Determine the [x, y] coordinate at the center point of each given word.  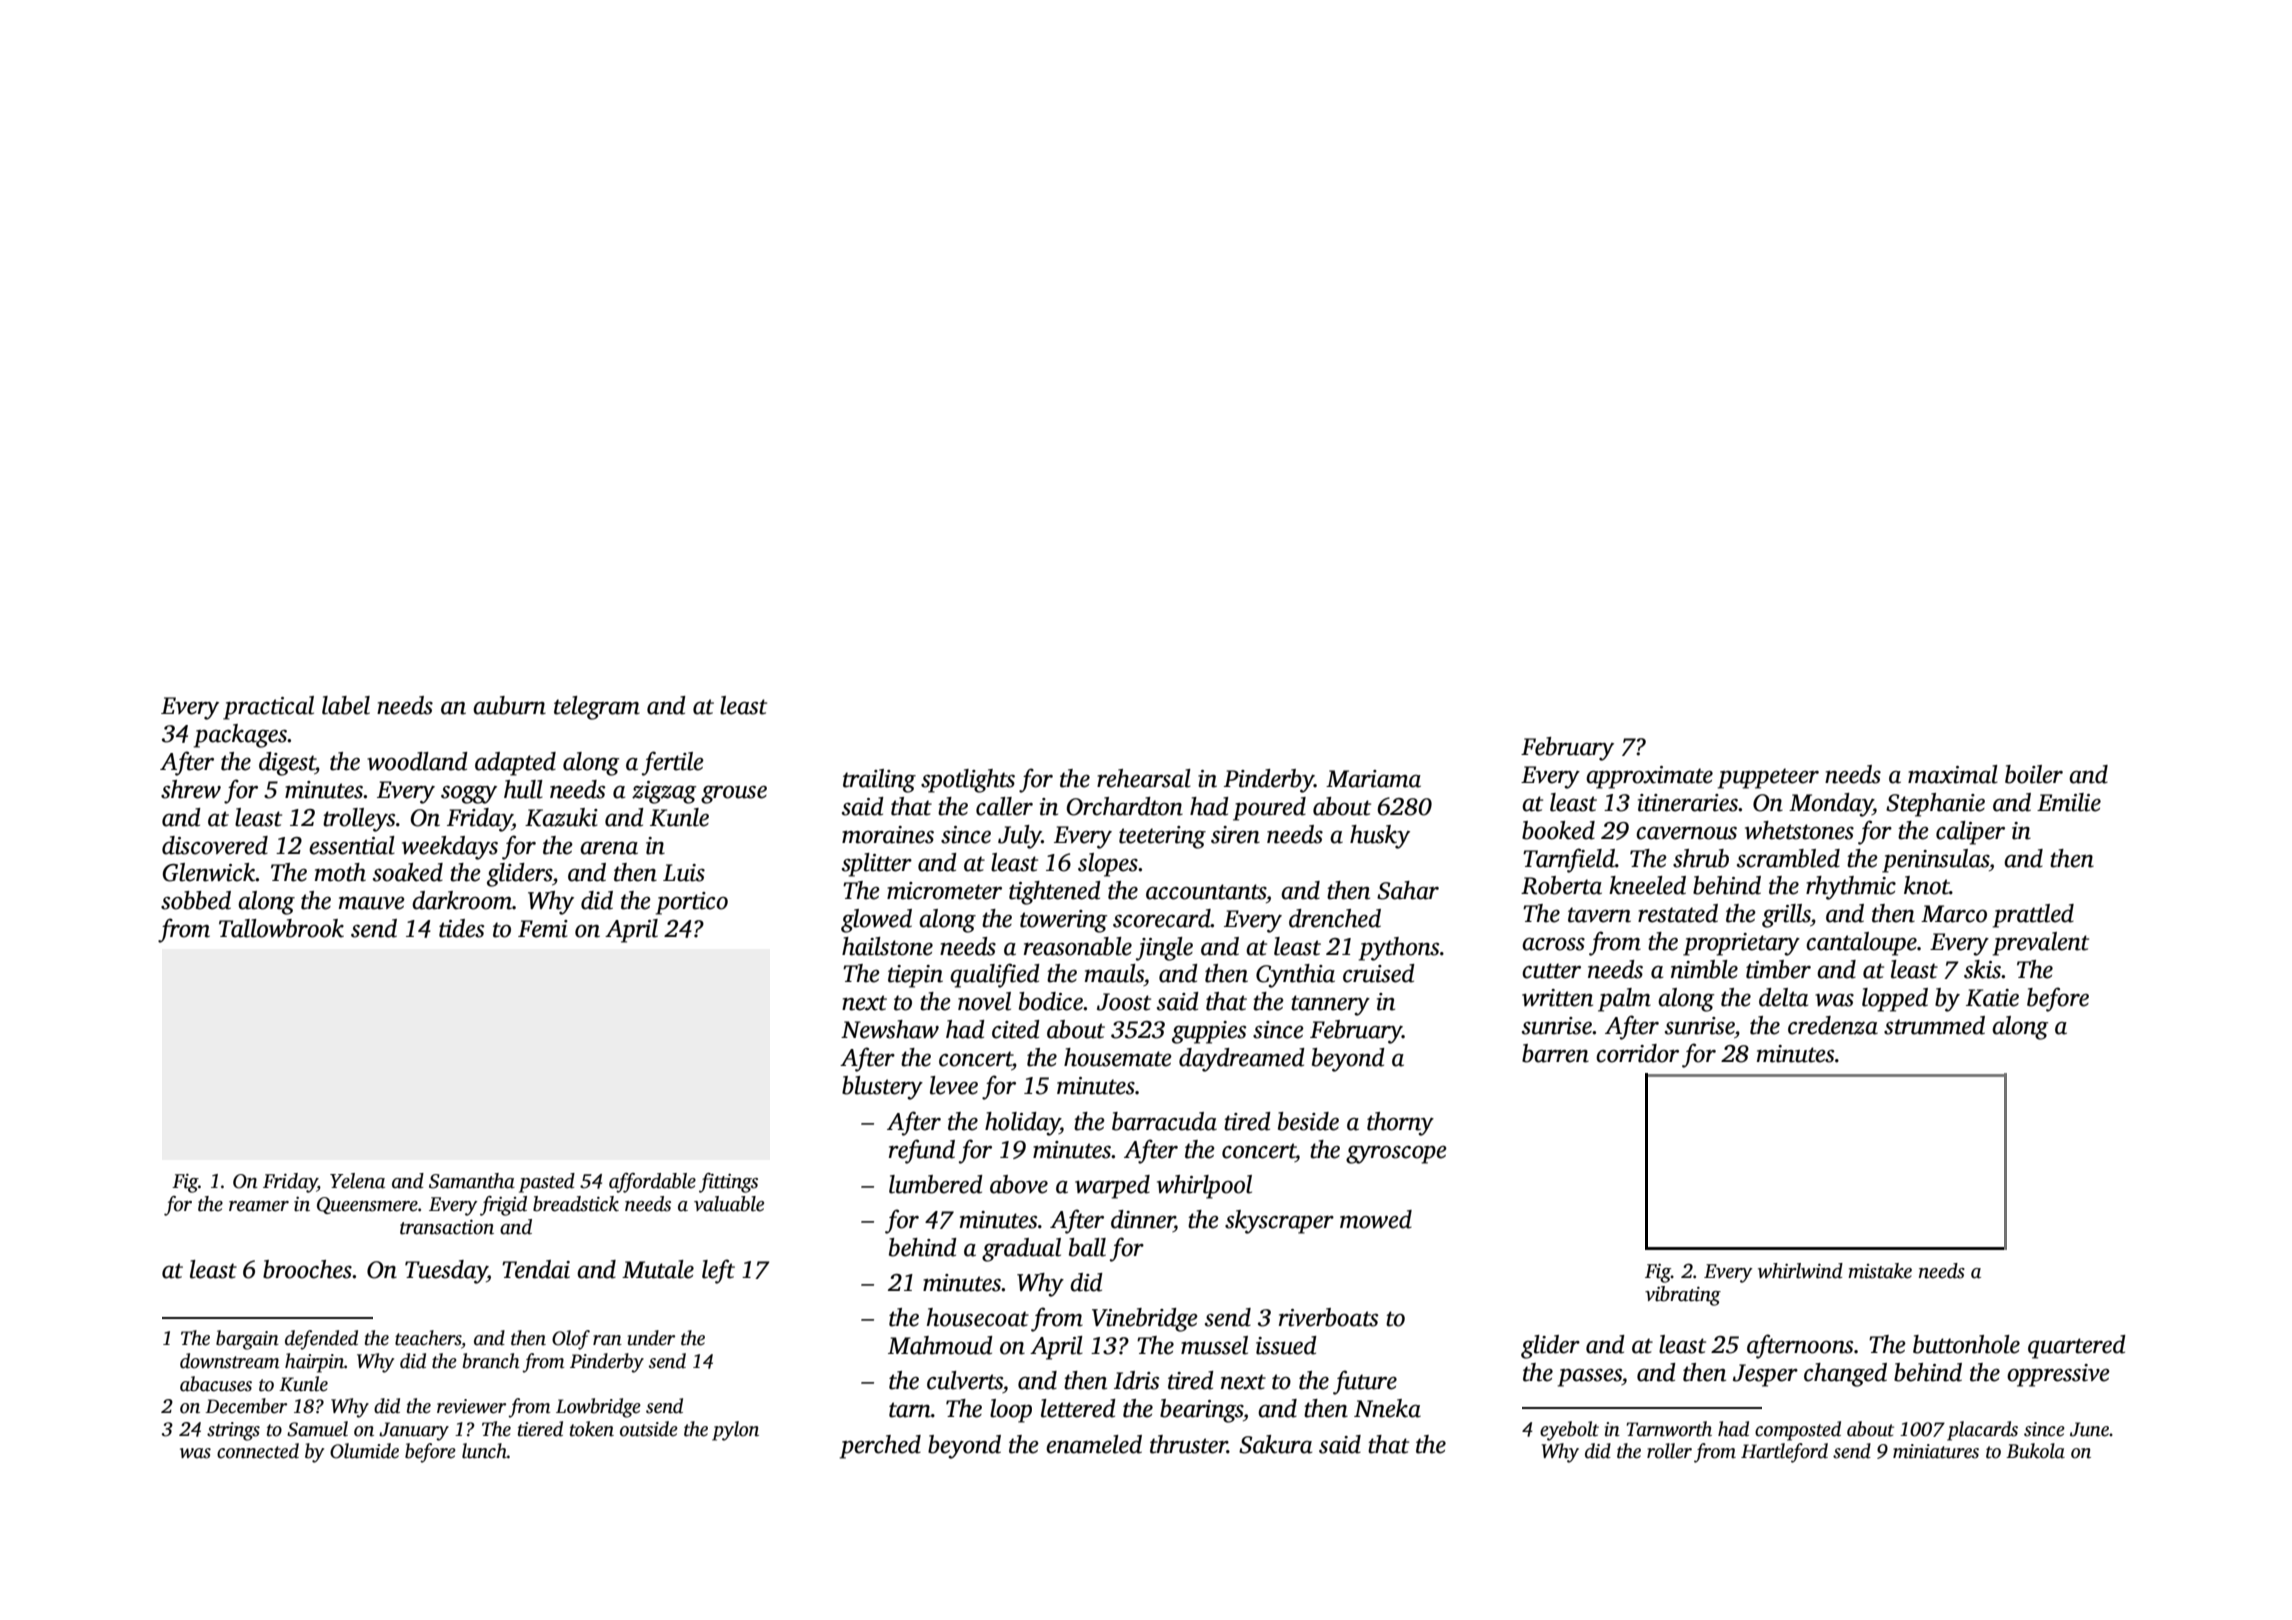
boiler [2034, 774]
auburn [509, 705]
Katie [1992, 998]
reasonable [1078, 946]
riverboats [1329, 1317]
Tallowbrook [281, 928]
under [651, 1338]
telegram [597, 708]
